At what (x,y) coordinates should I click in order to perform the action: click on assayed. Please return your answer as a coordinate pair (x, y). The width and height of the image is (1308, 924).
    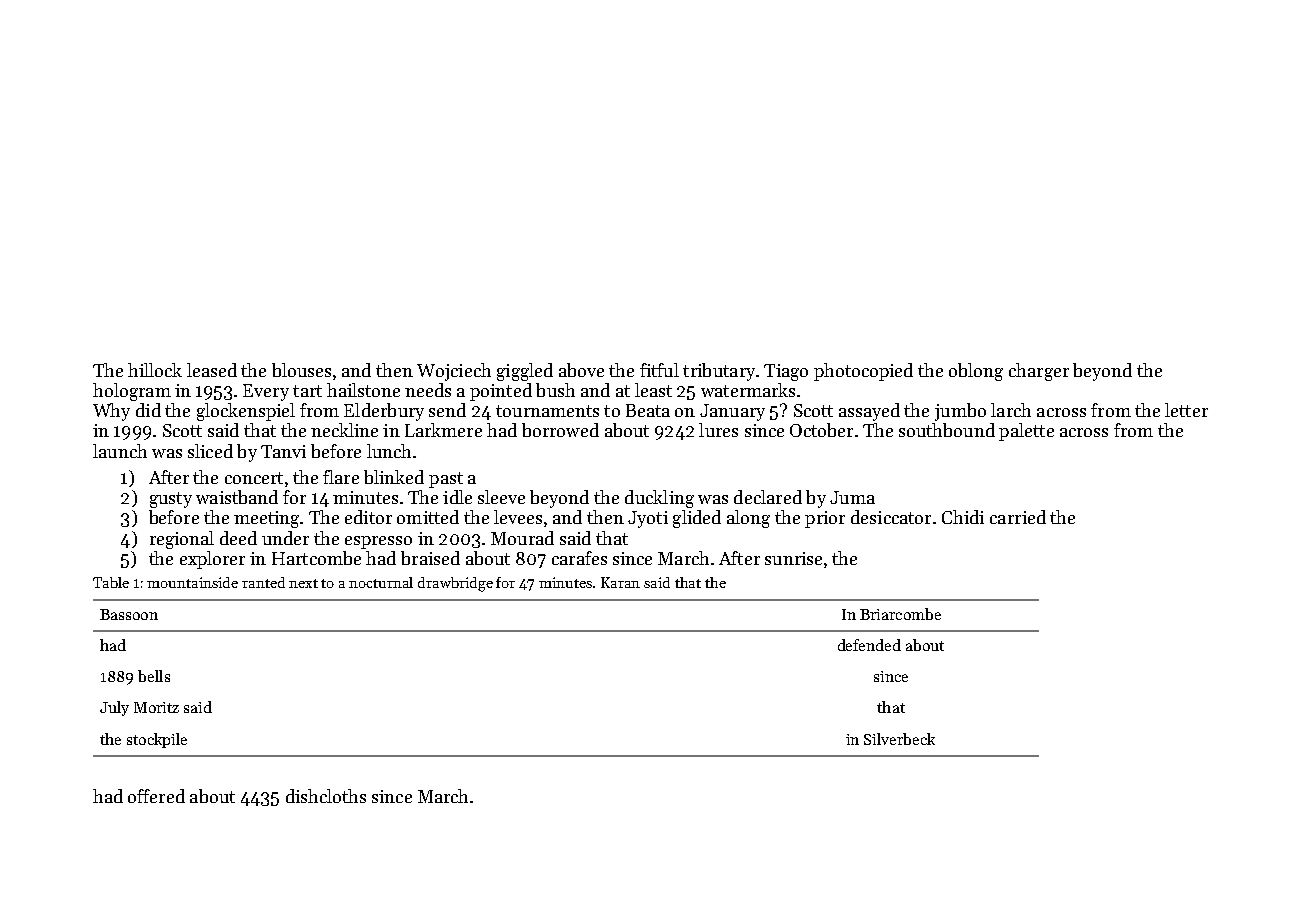
    Looking at the image, I should click on (869, 412).
